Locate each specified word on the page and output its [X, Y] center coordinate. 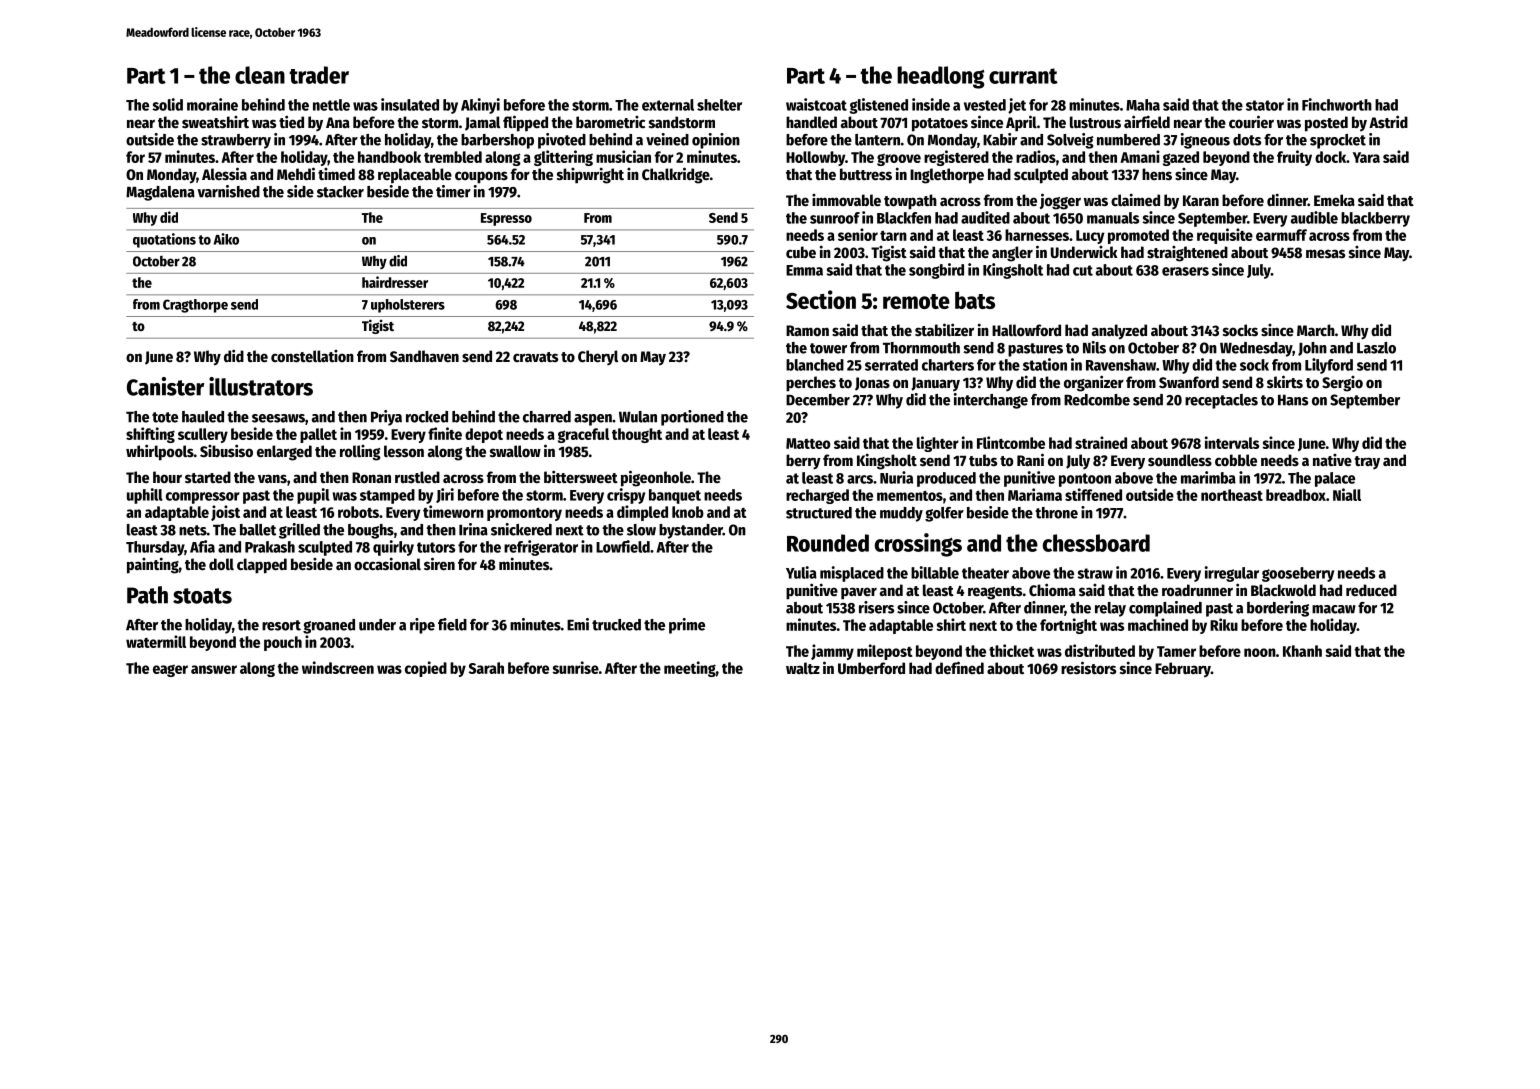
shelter [719, 105]
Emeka [1334, 200]
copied [426, 669]
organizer [1094, 383]
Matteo [808, 443]
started [208, 477]
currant [1023, 76]
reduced [1371, 590]
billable [935, 572]
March [1316, 330]
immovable [846, 200]
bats [975, 300]
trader [319, 75]
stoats [202, 596]
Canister [165, 386]
